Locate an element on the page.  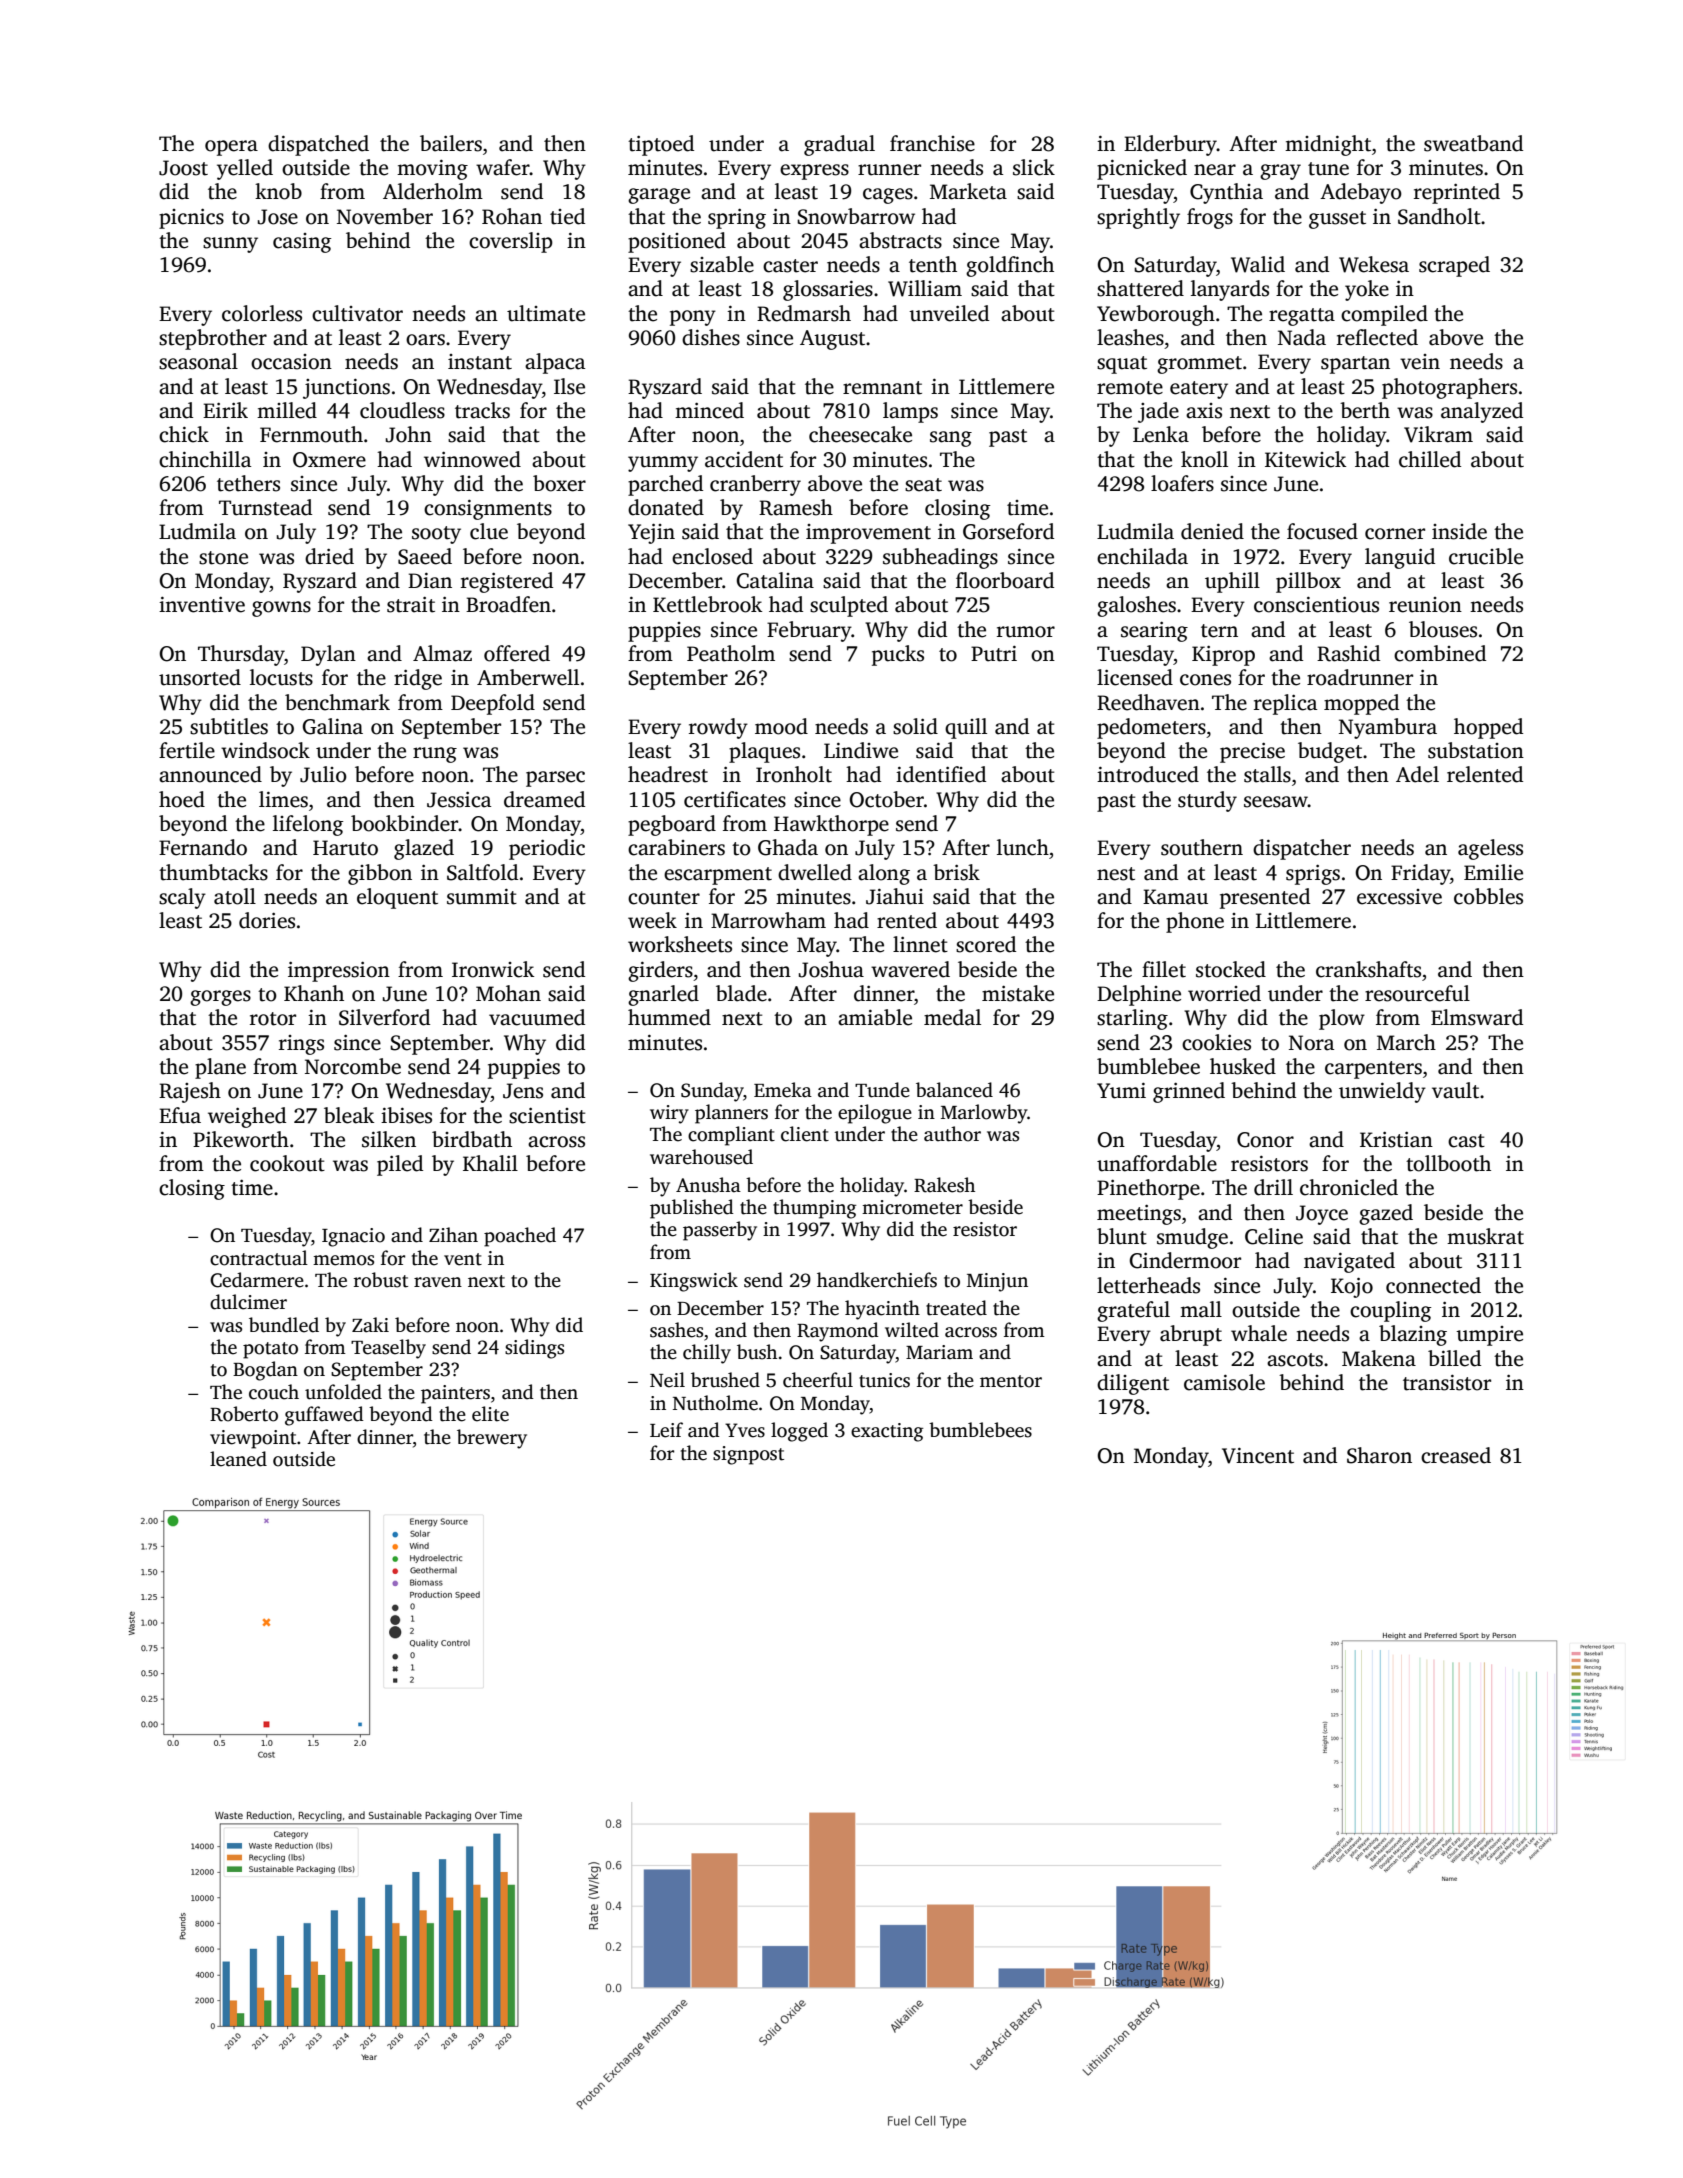
Emilie is located at coordinates (1493, 872).
